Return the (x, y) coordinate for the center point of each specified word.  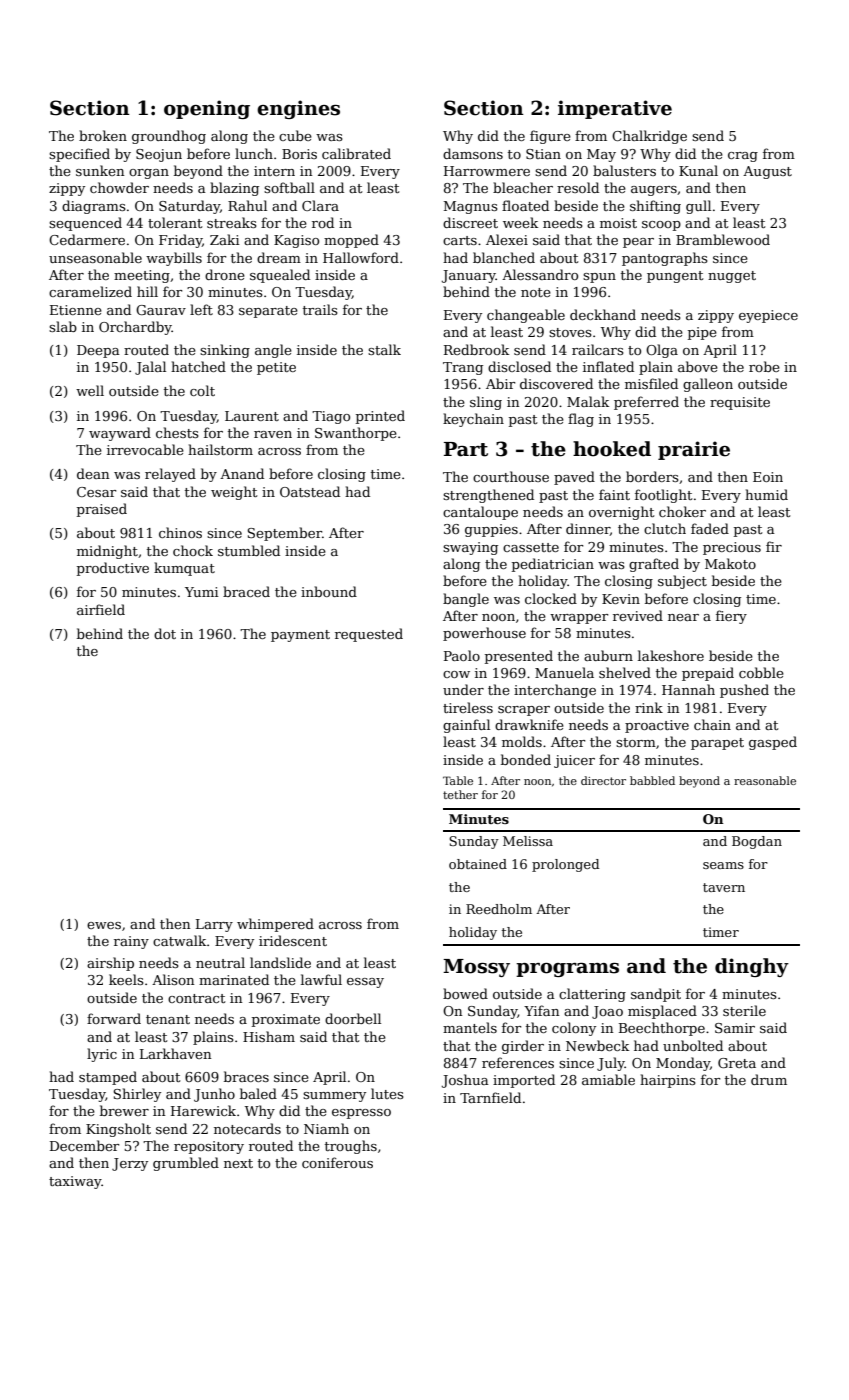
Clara (320, 205)
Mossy (476, 968)
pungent (675, 277)
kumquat (184, 569)
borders (652, 476)
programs (567, 970)
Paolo (462, 655)
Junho (214, 1095)
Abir (500, 383)
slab (63, 326)
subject (682, 582)
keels (126, 979)
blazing (234, 189)
